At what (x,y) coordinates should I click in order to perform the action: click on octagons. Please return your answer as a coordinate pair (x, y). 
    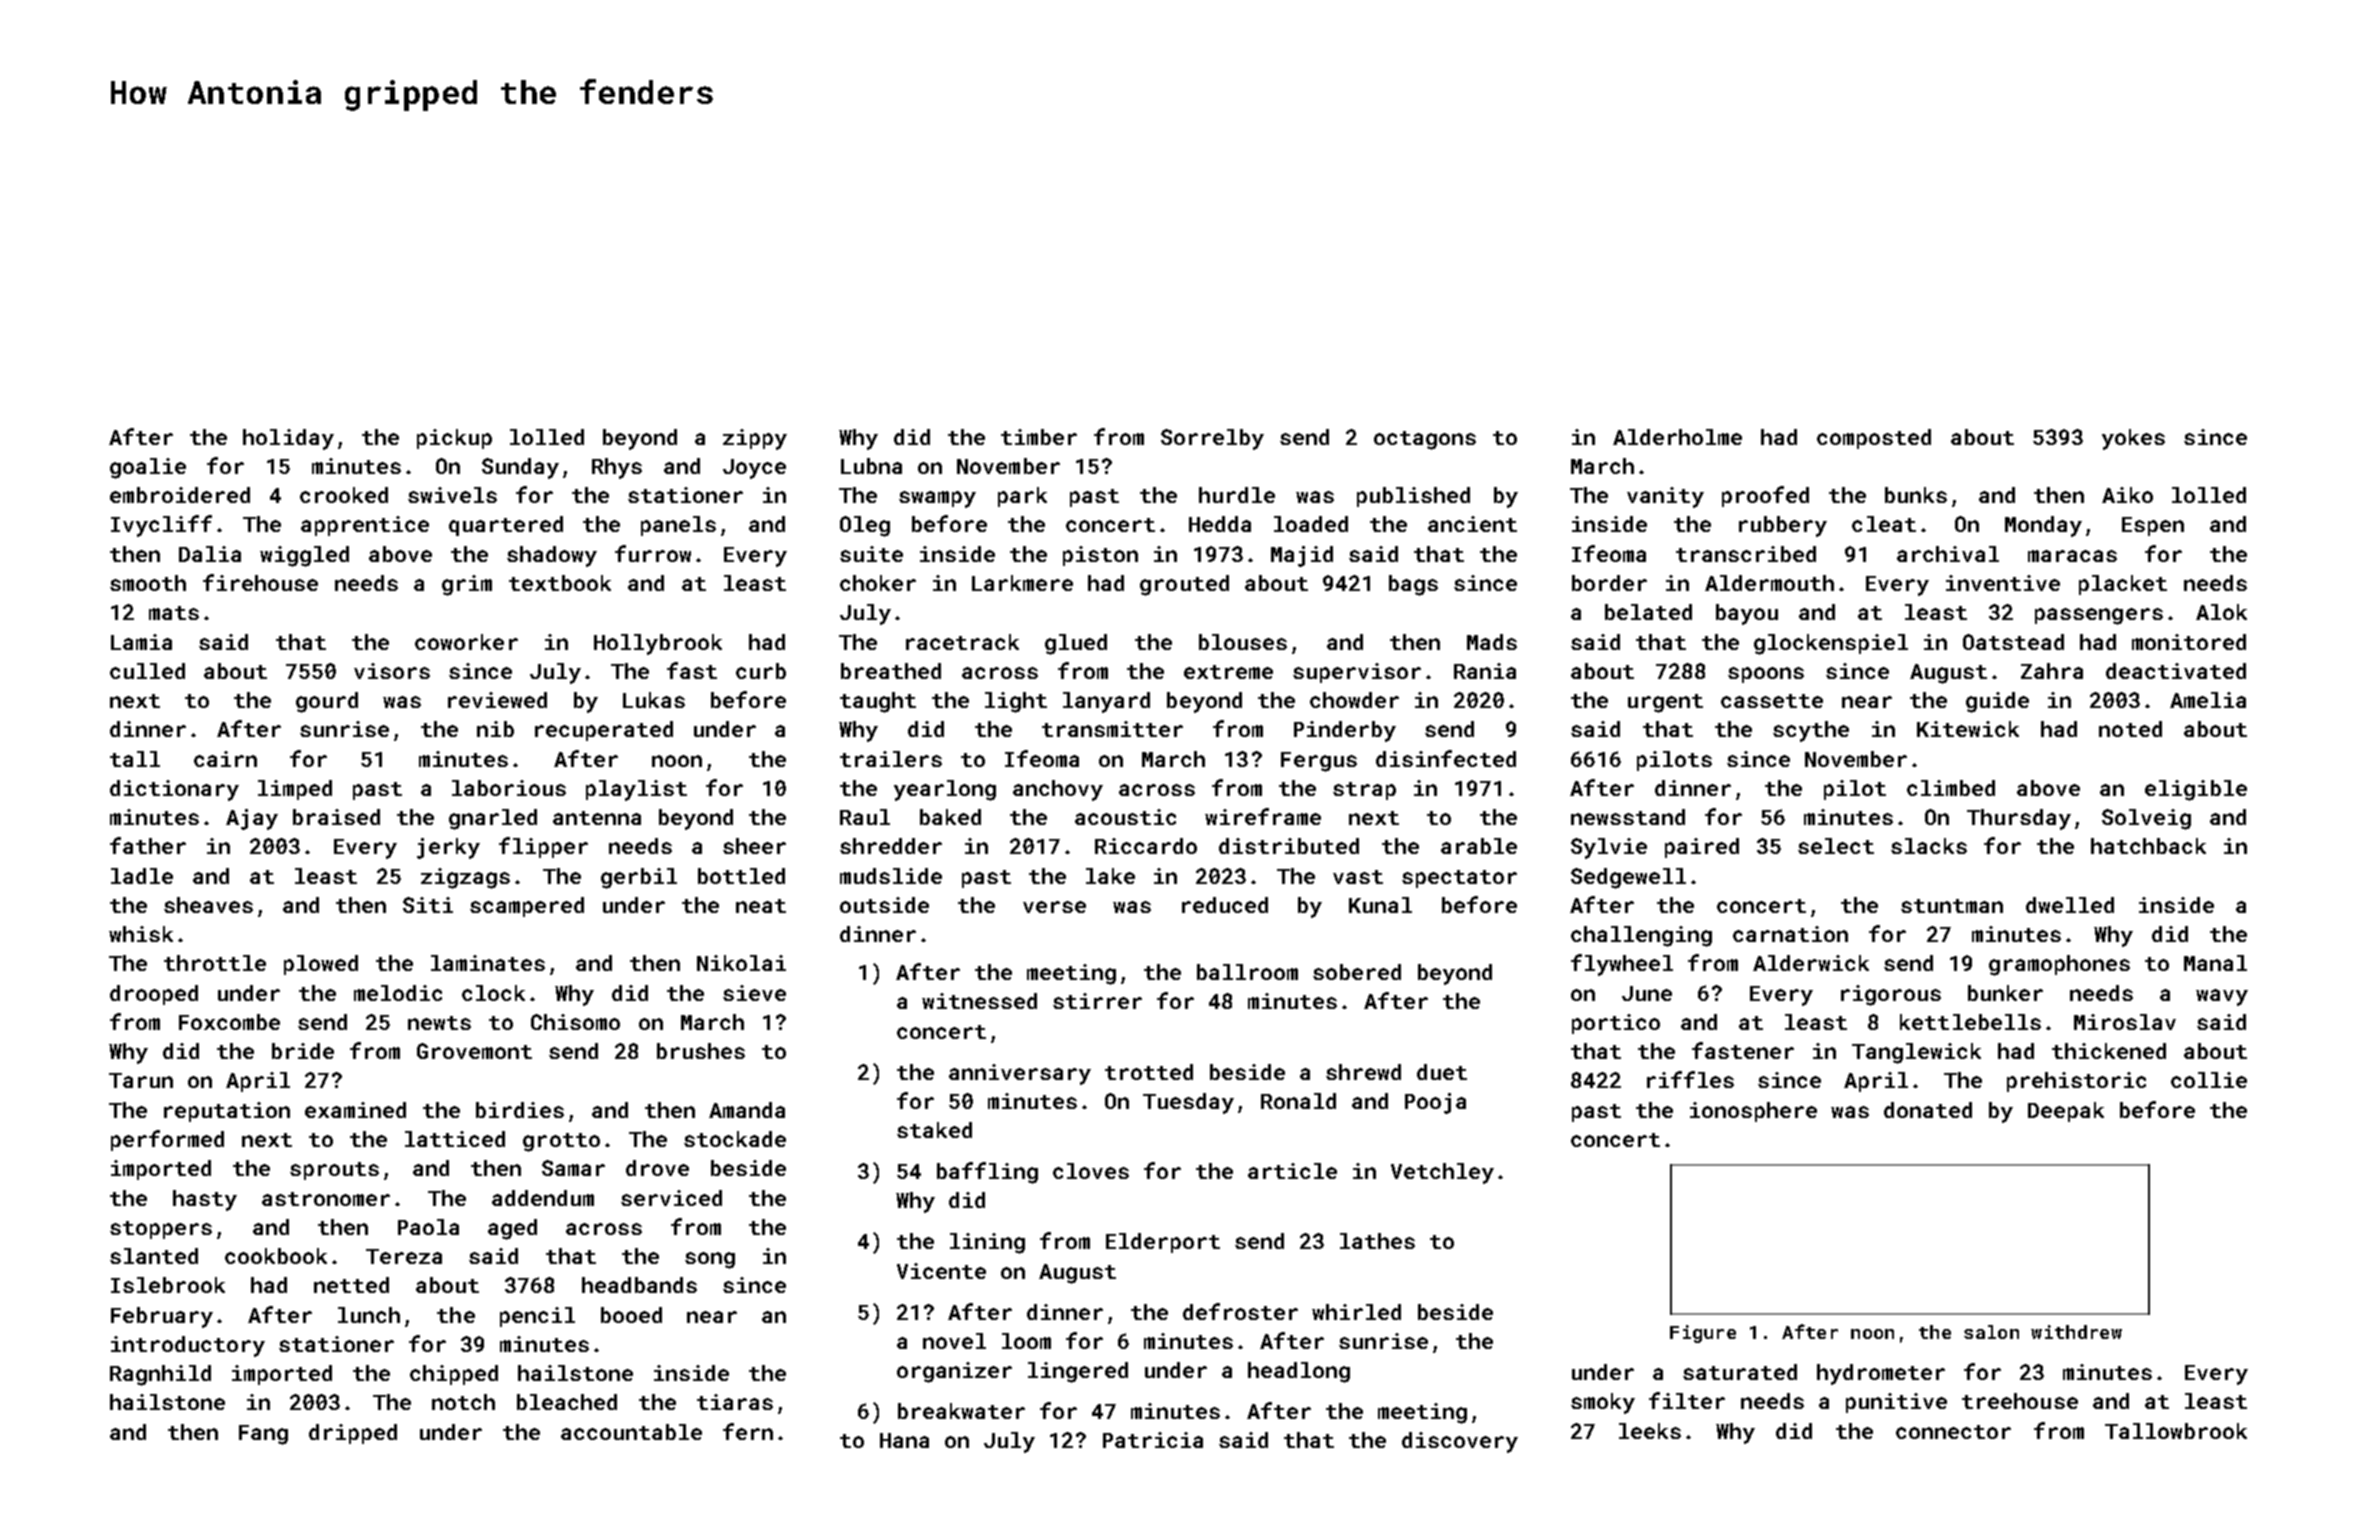
    Looking at the image, I should click on (1425, 440).
